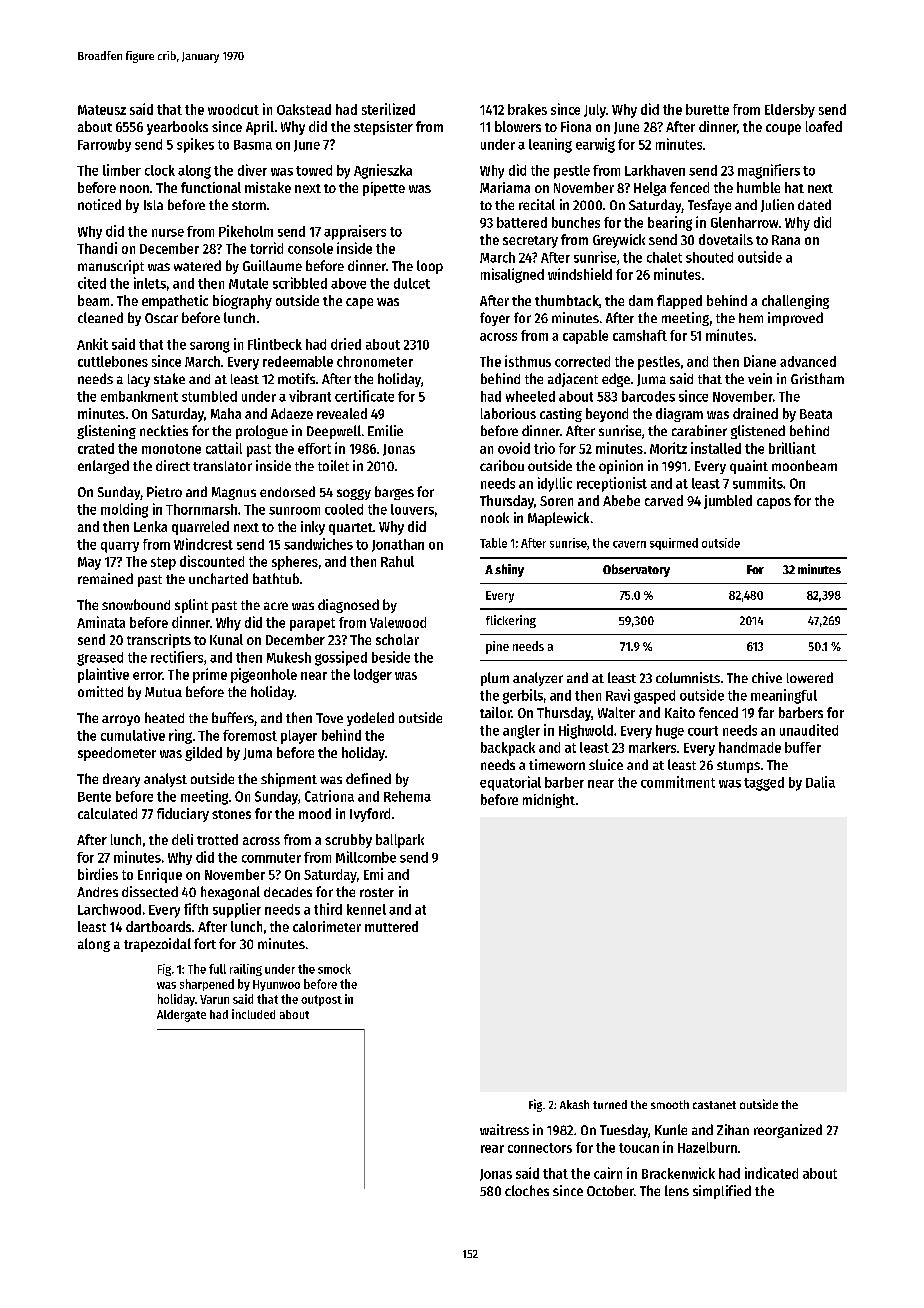 The image size is (924, 1308). What do you see at coordinates (527, 1190) in the screenshot?
I see `cloches` at bounding box center [527, 1190].
